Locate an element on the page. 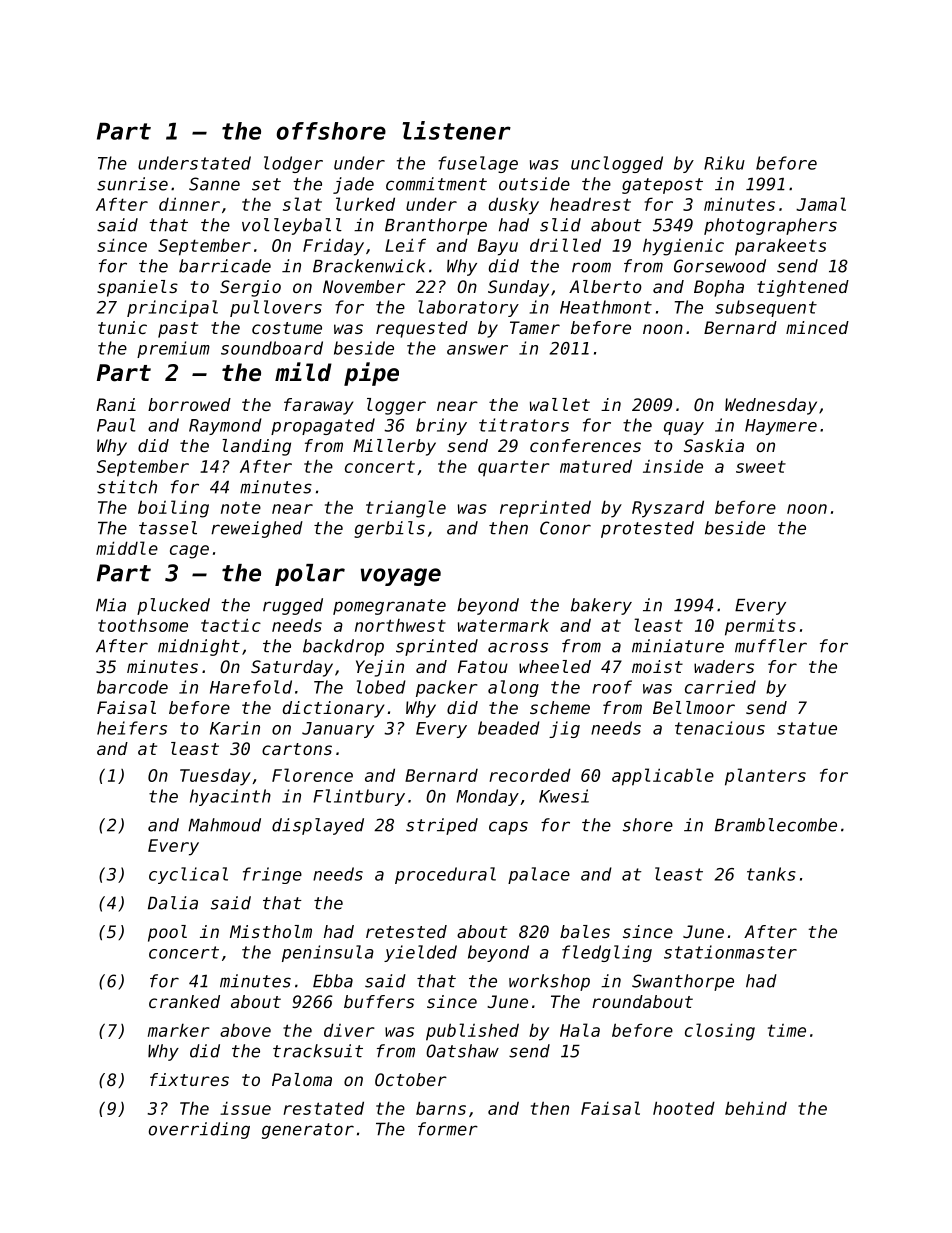  Swanthorpe is located at coordinates (683, 982).
